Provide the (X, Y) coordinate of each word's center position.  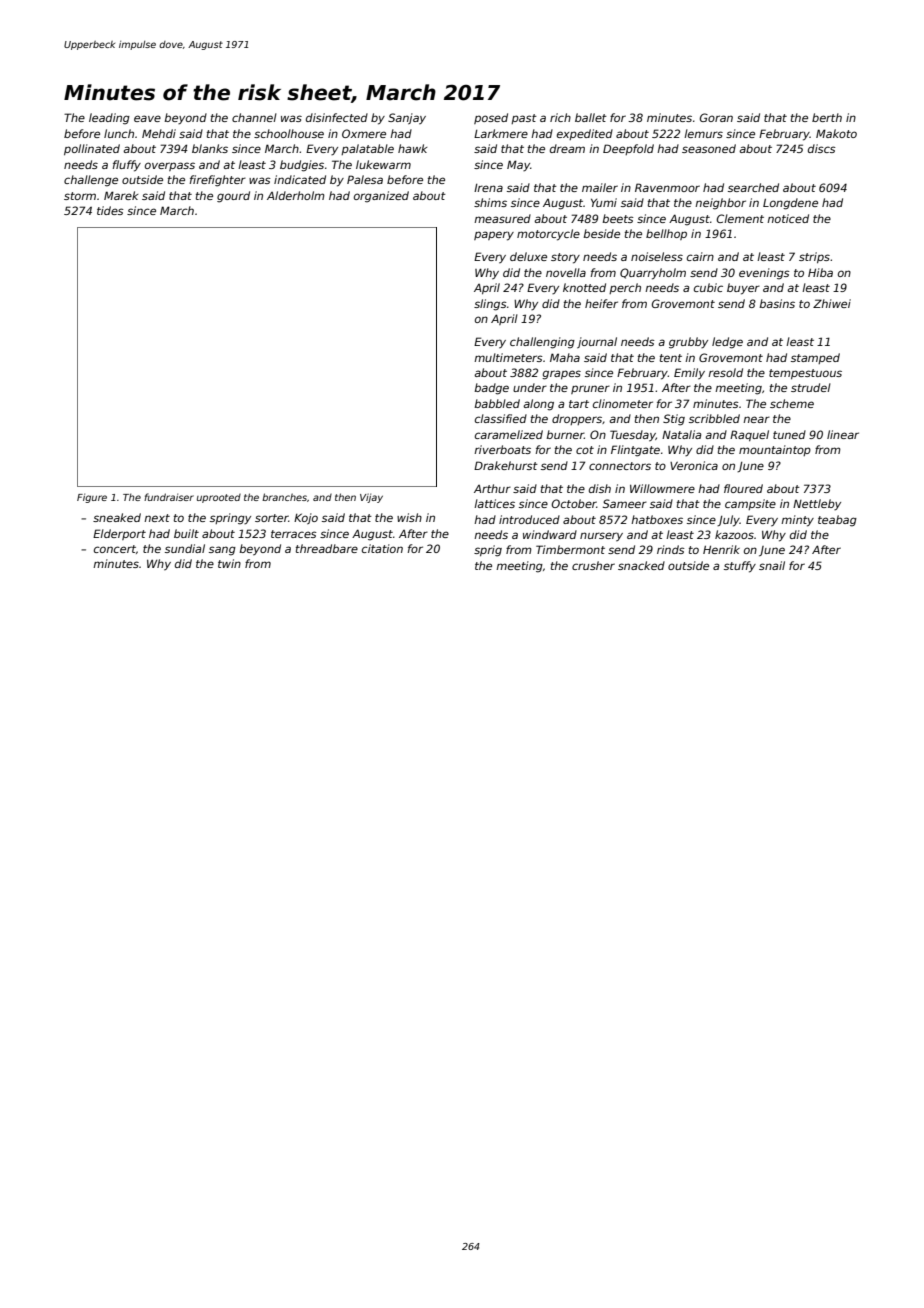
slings (490, 305)
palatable (367, 149)
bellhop (666, 234)
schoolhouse (289, 133)
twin (229, 563)
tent (671, 358)
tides (110, 210)
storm (80, 196)
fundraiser (169, 497)
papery (494, 236)
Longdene (790, 204)
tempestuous (805, 374)
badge (491, 389)
